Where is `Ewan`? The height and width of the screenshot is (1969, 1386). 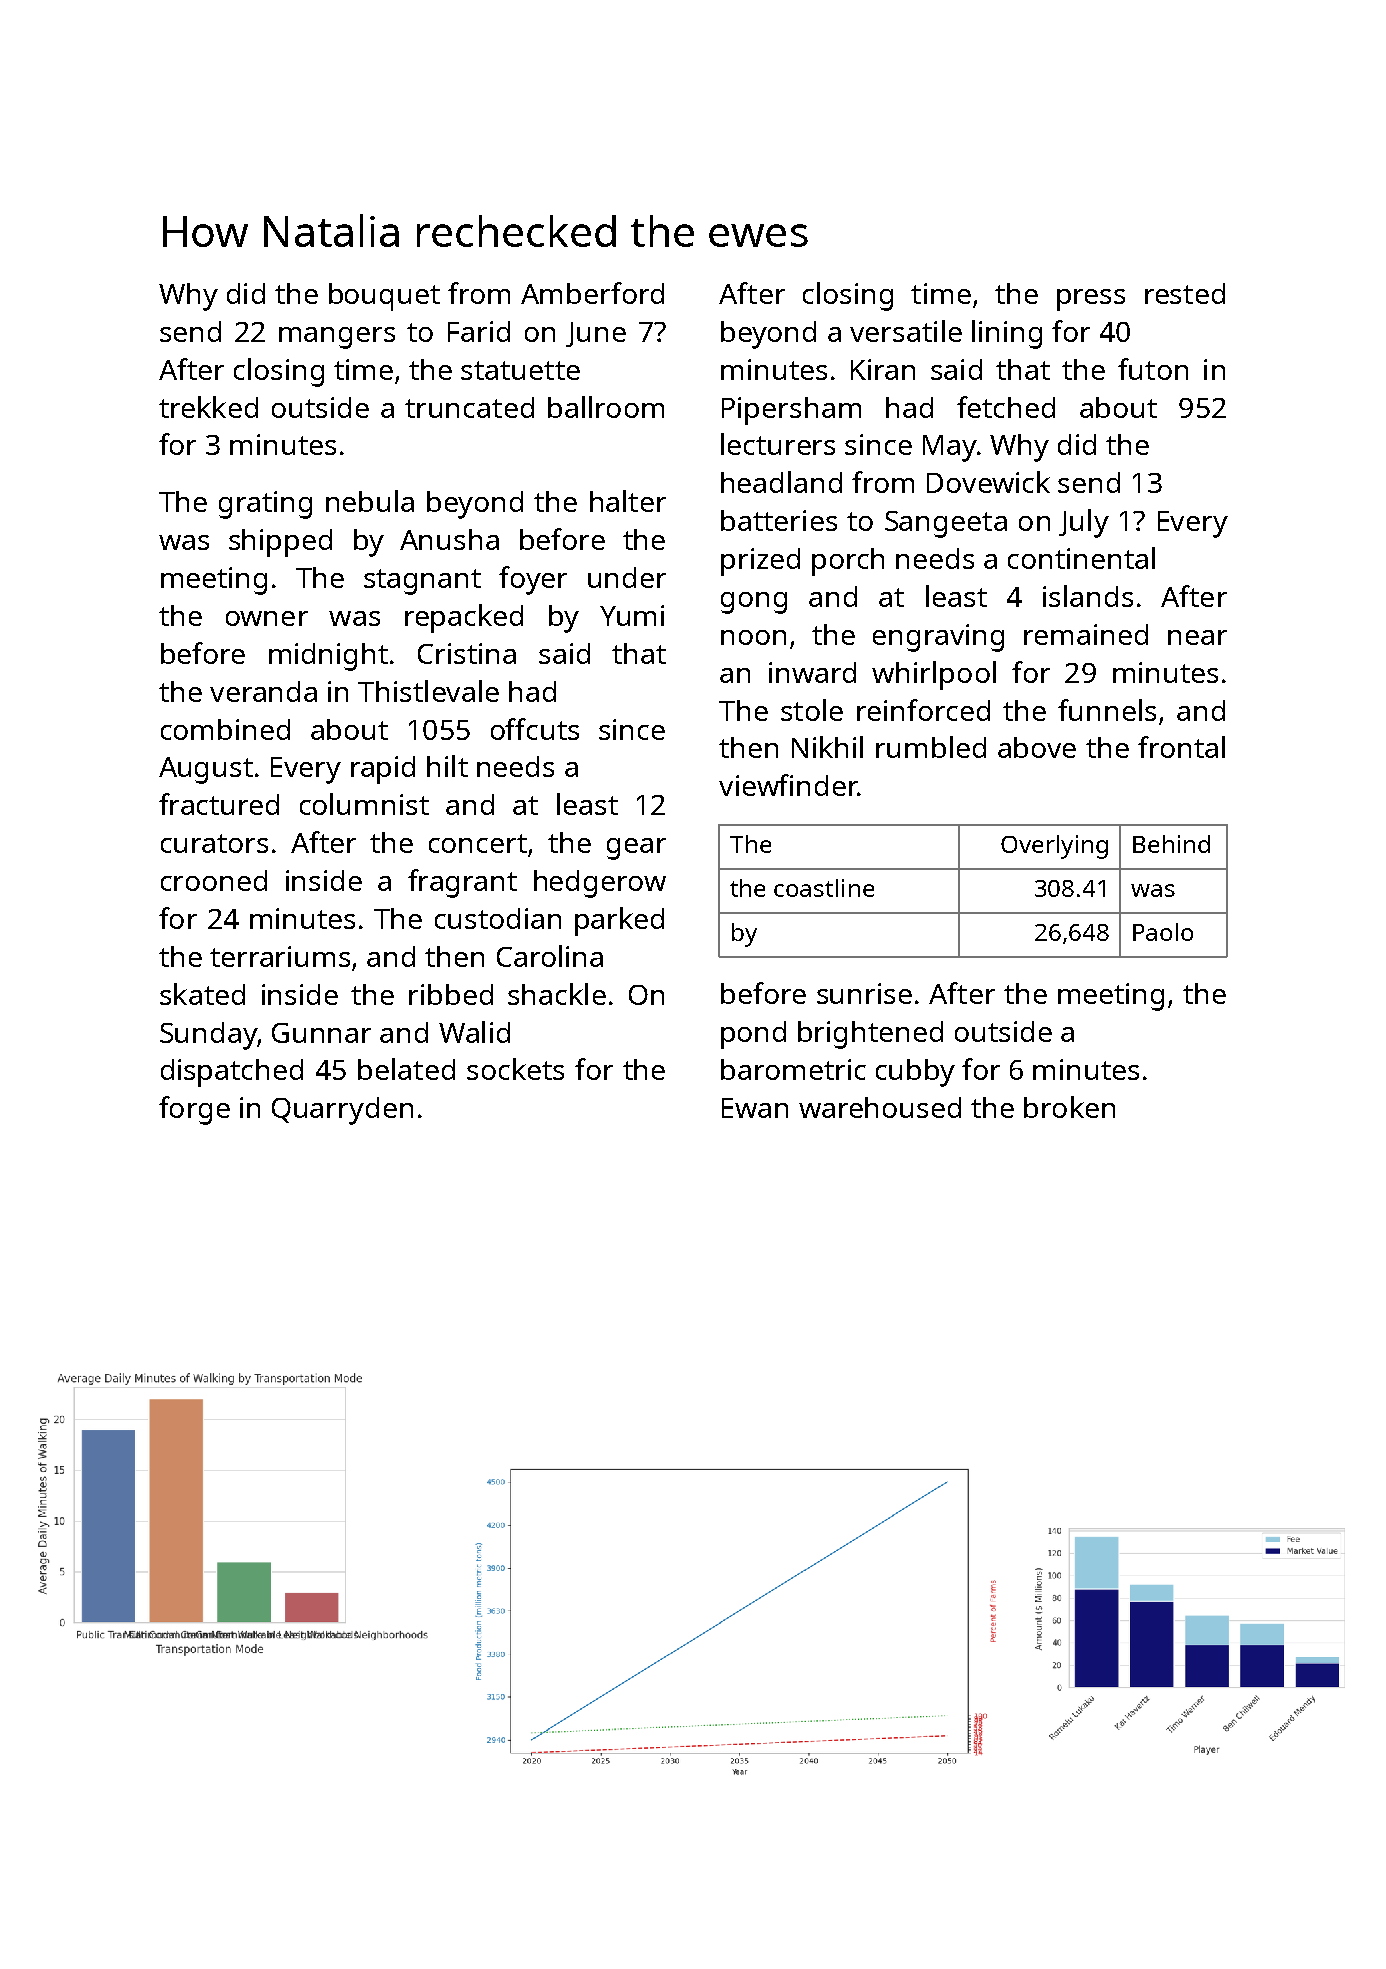
Ewan is located at coordinates (755, 1108).
